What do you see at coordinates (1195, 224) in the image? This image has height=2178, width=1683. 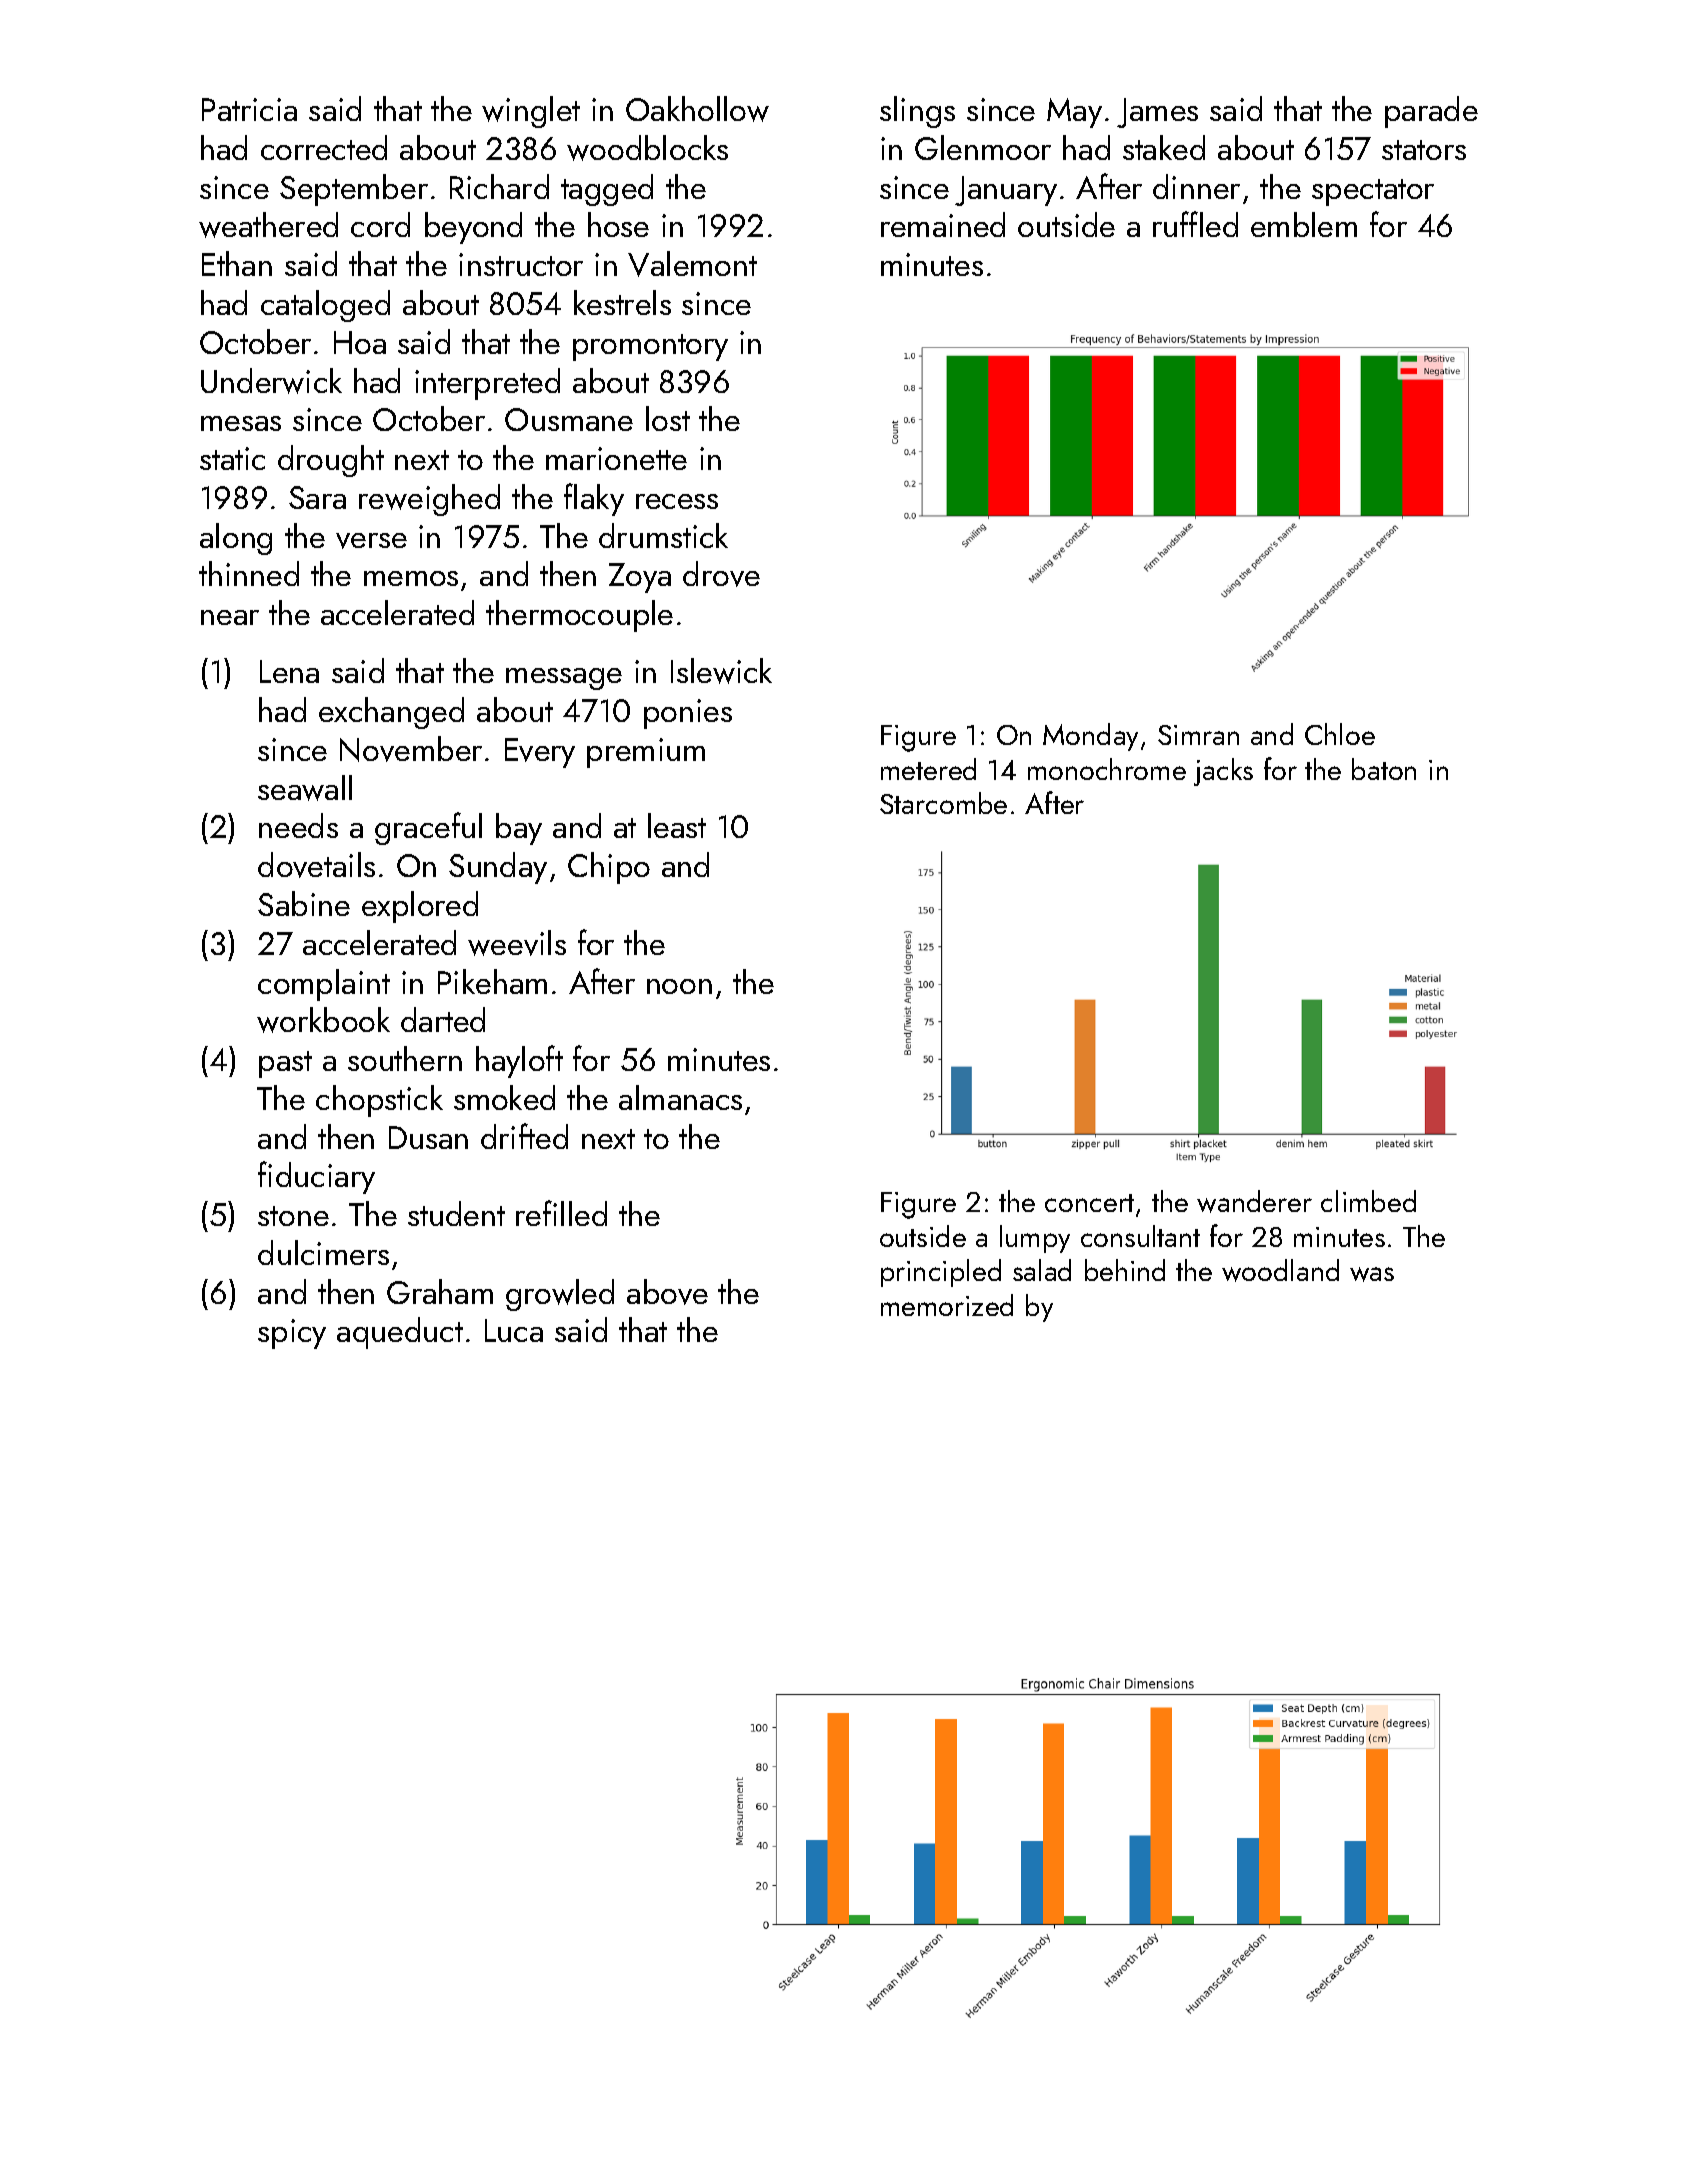 I see `ruffled` at bounding box center [1195, 224].
